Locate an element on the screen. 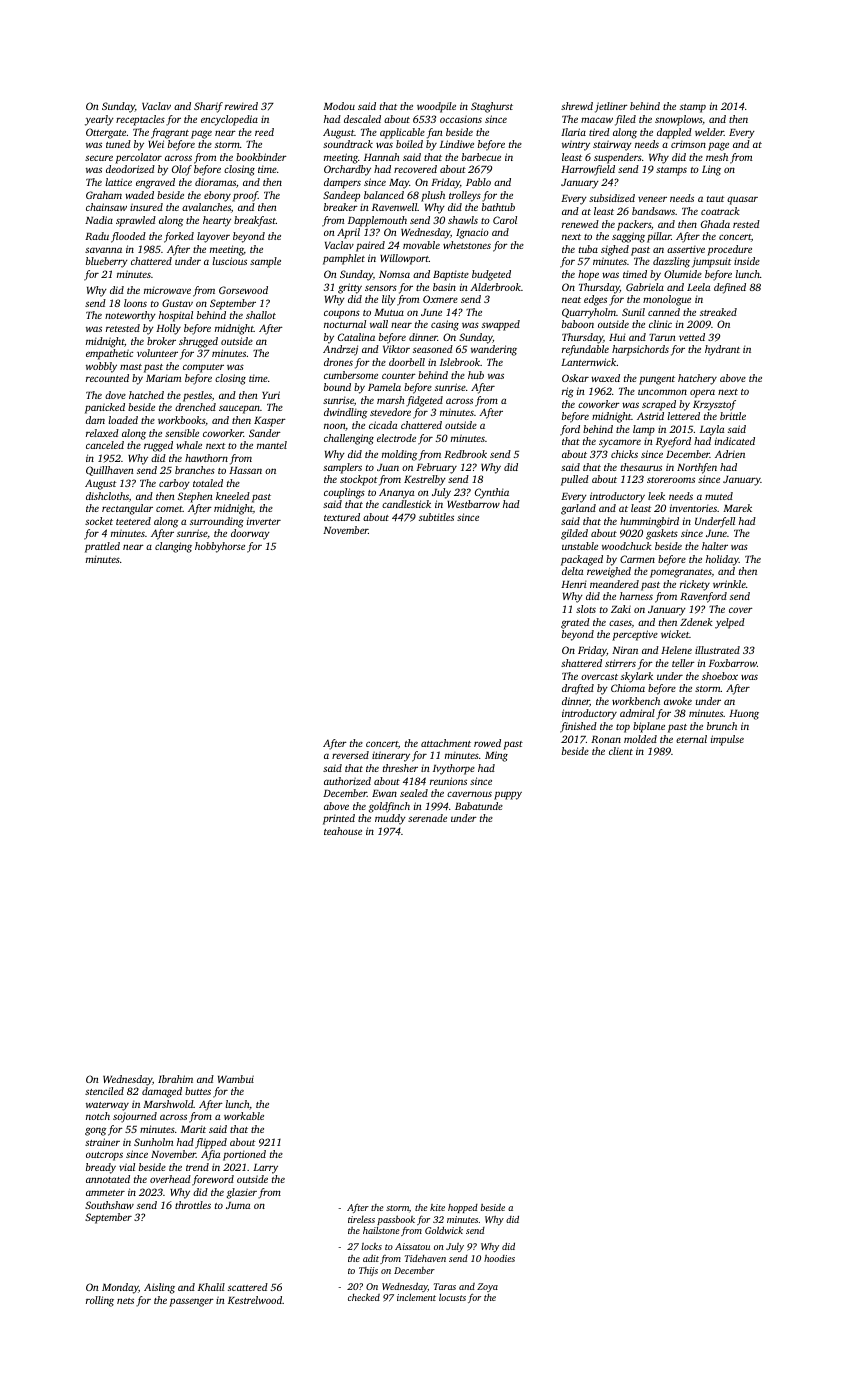  client is located at coordinates (621, 751).
